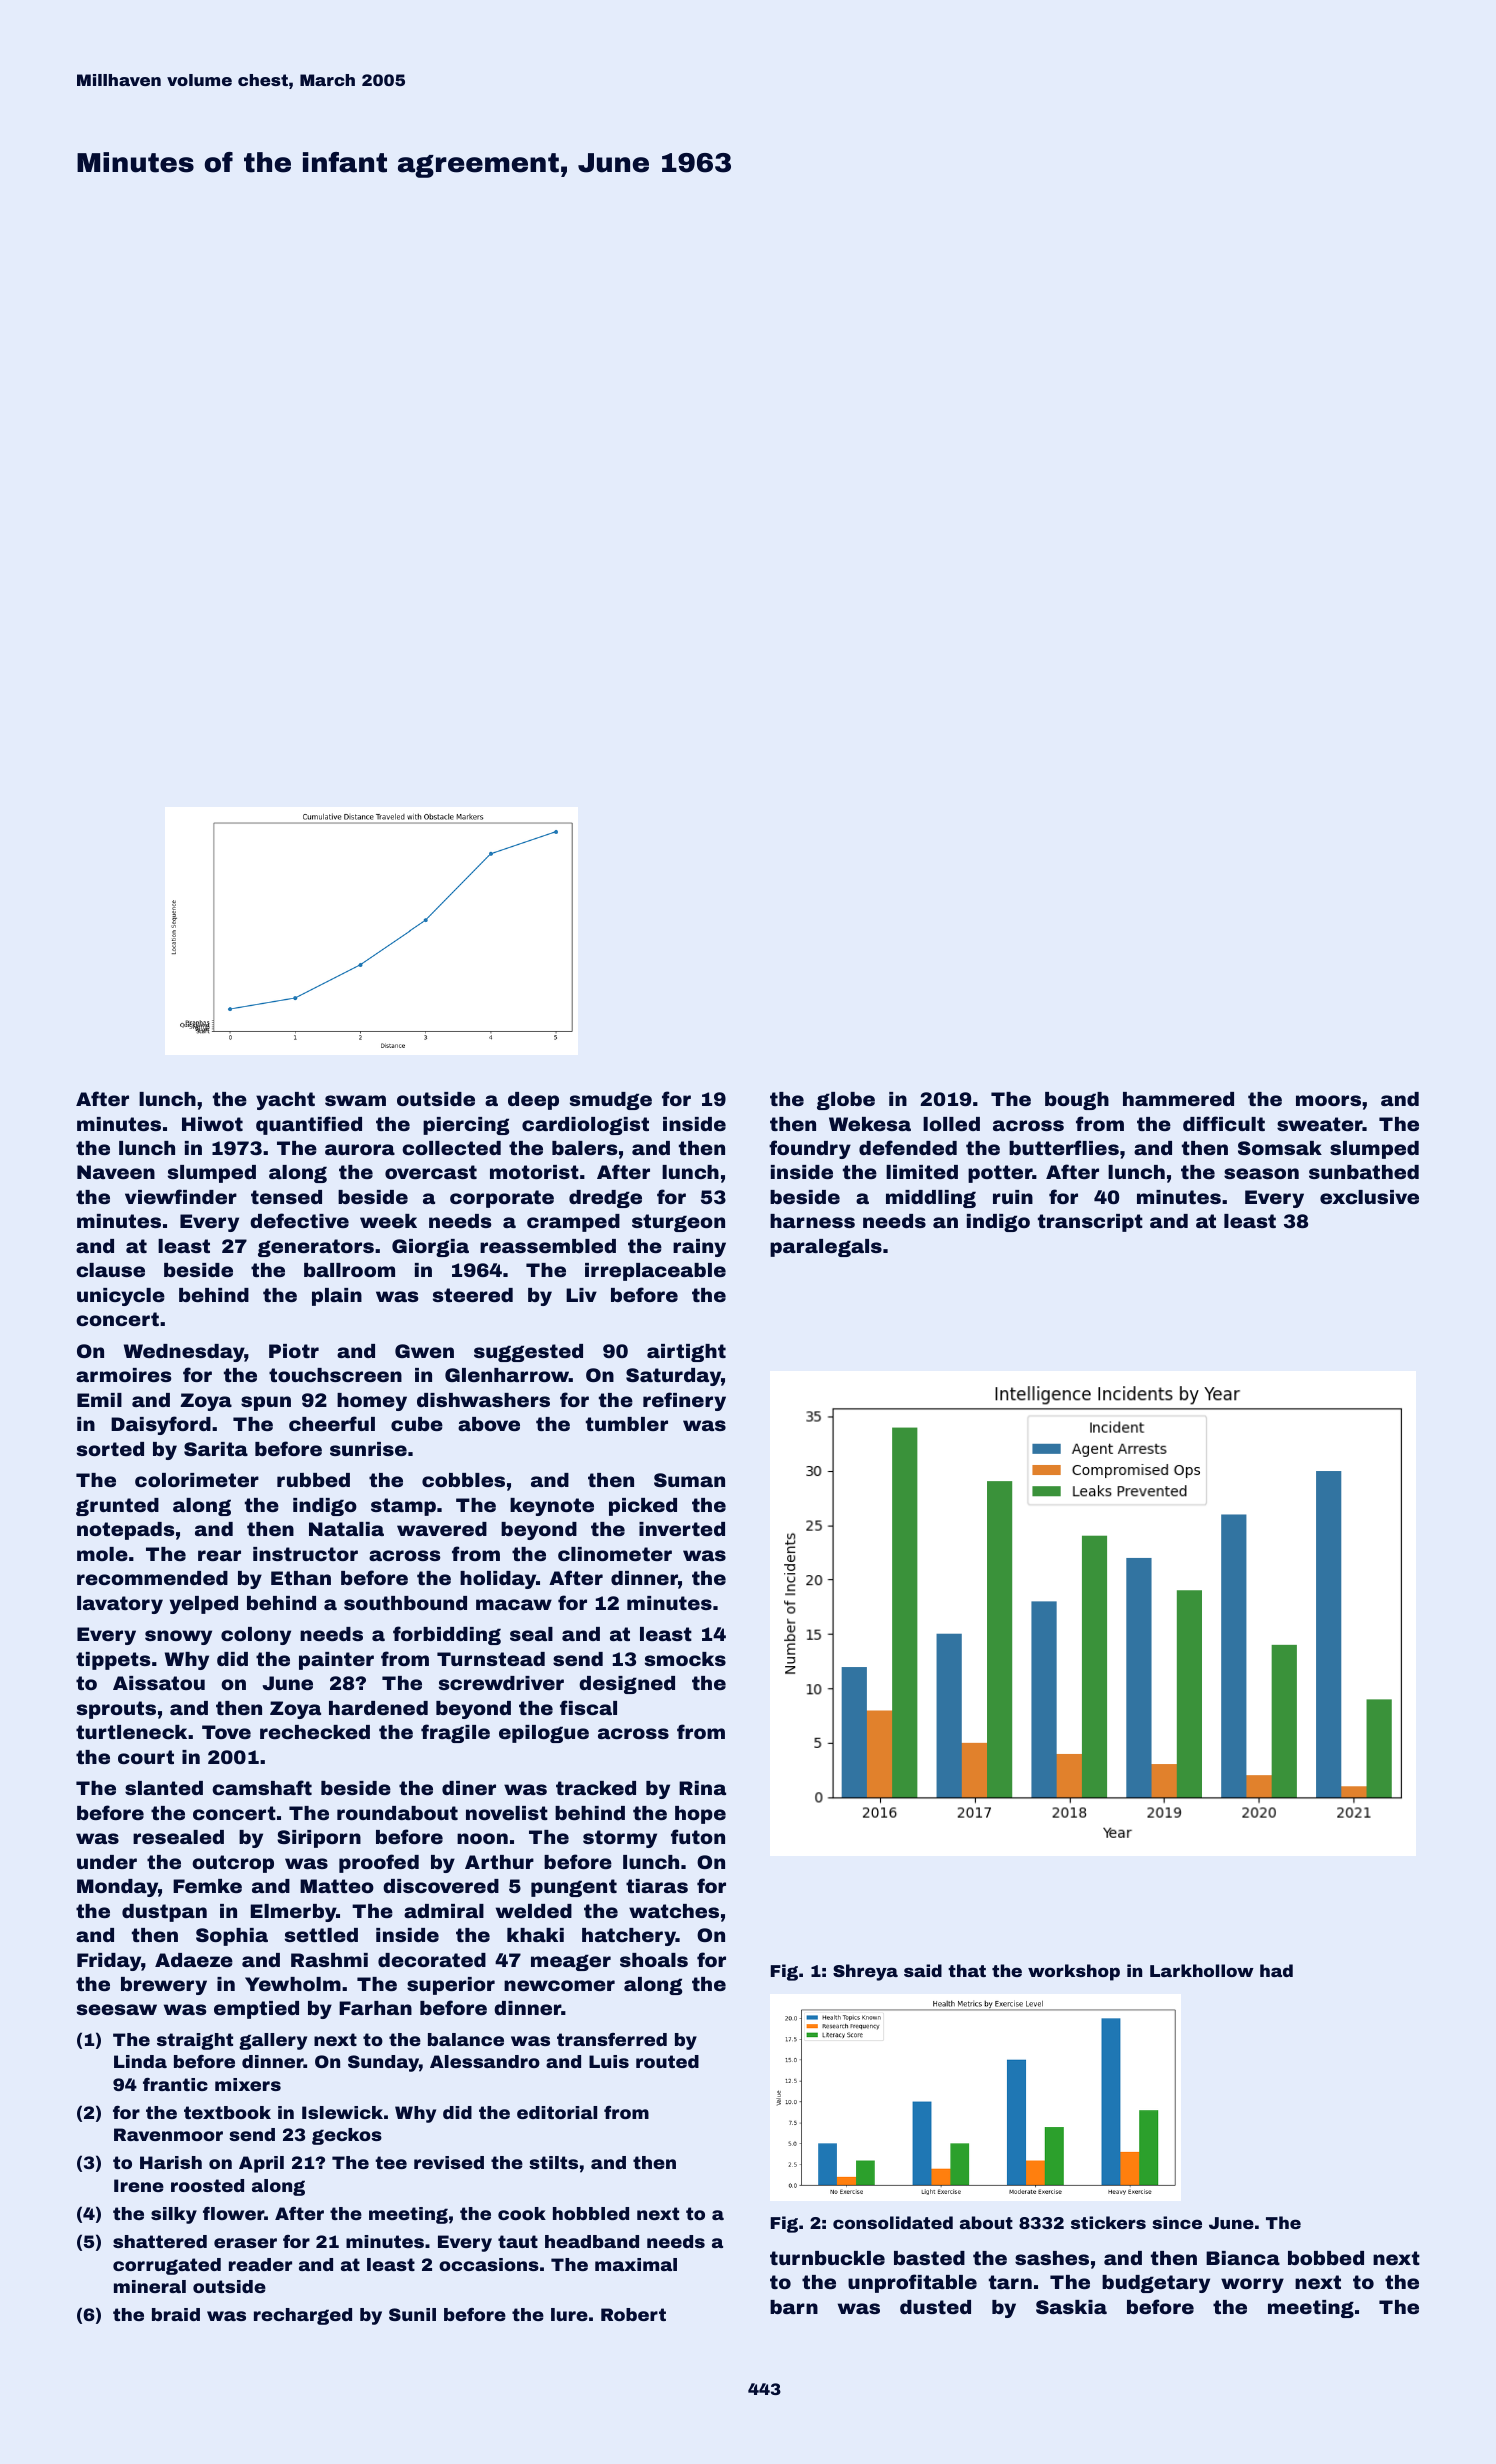 This page has height=2464, width=1496. What do you see at coordinates (432, 1960) in the page?
I see `decorated` at bounding box center [432, 1960].
